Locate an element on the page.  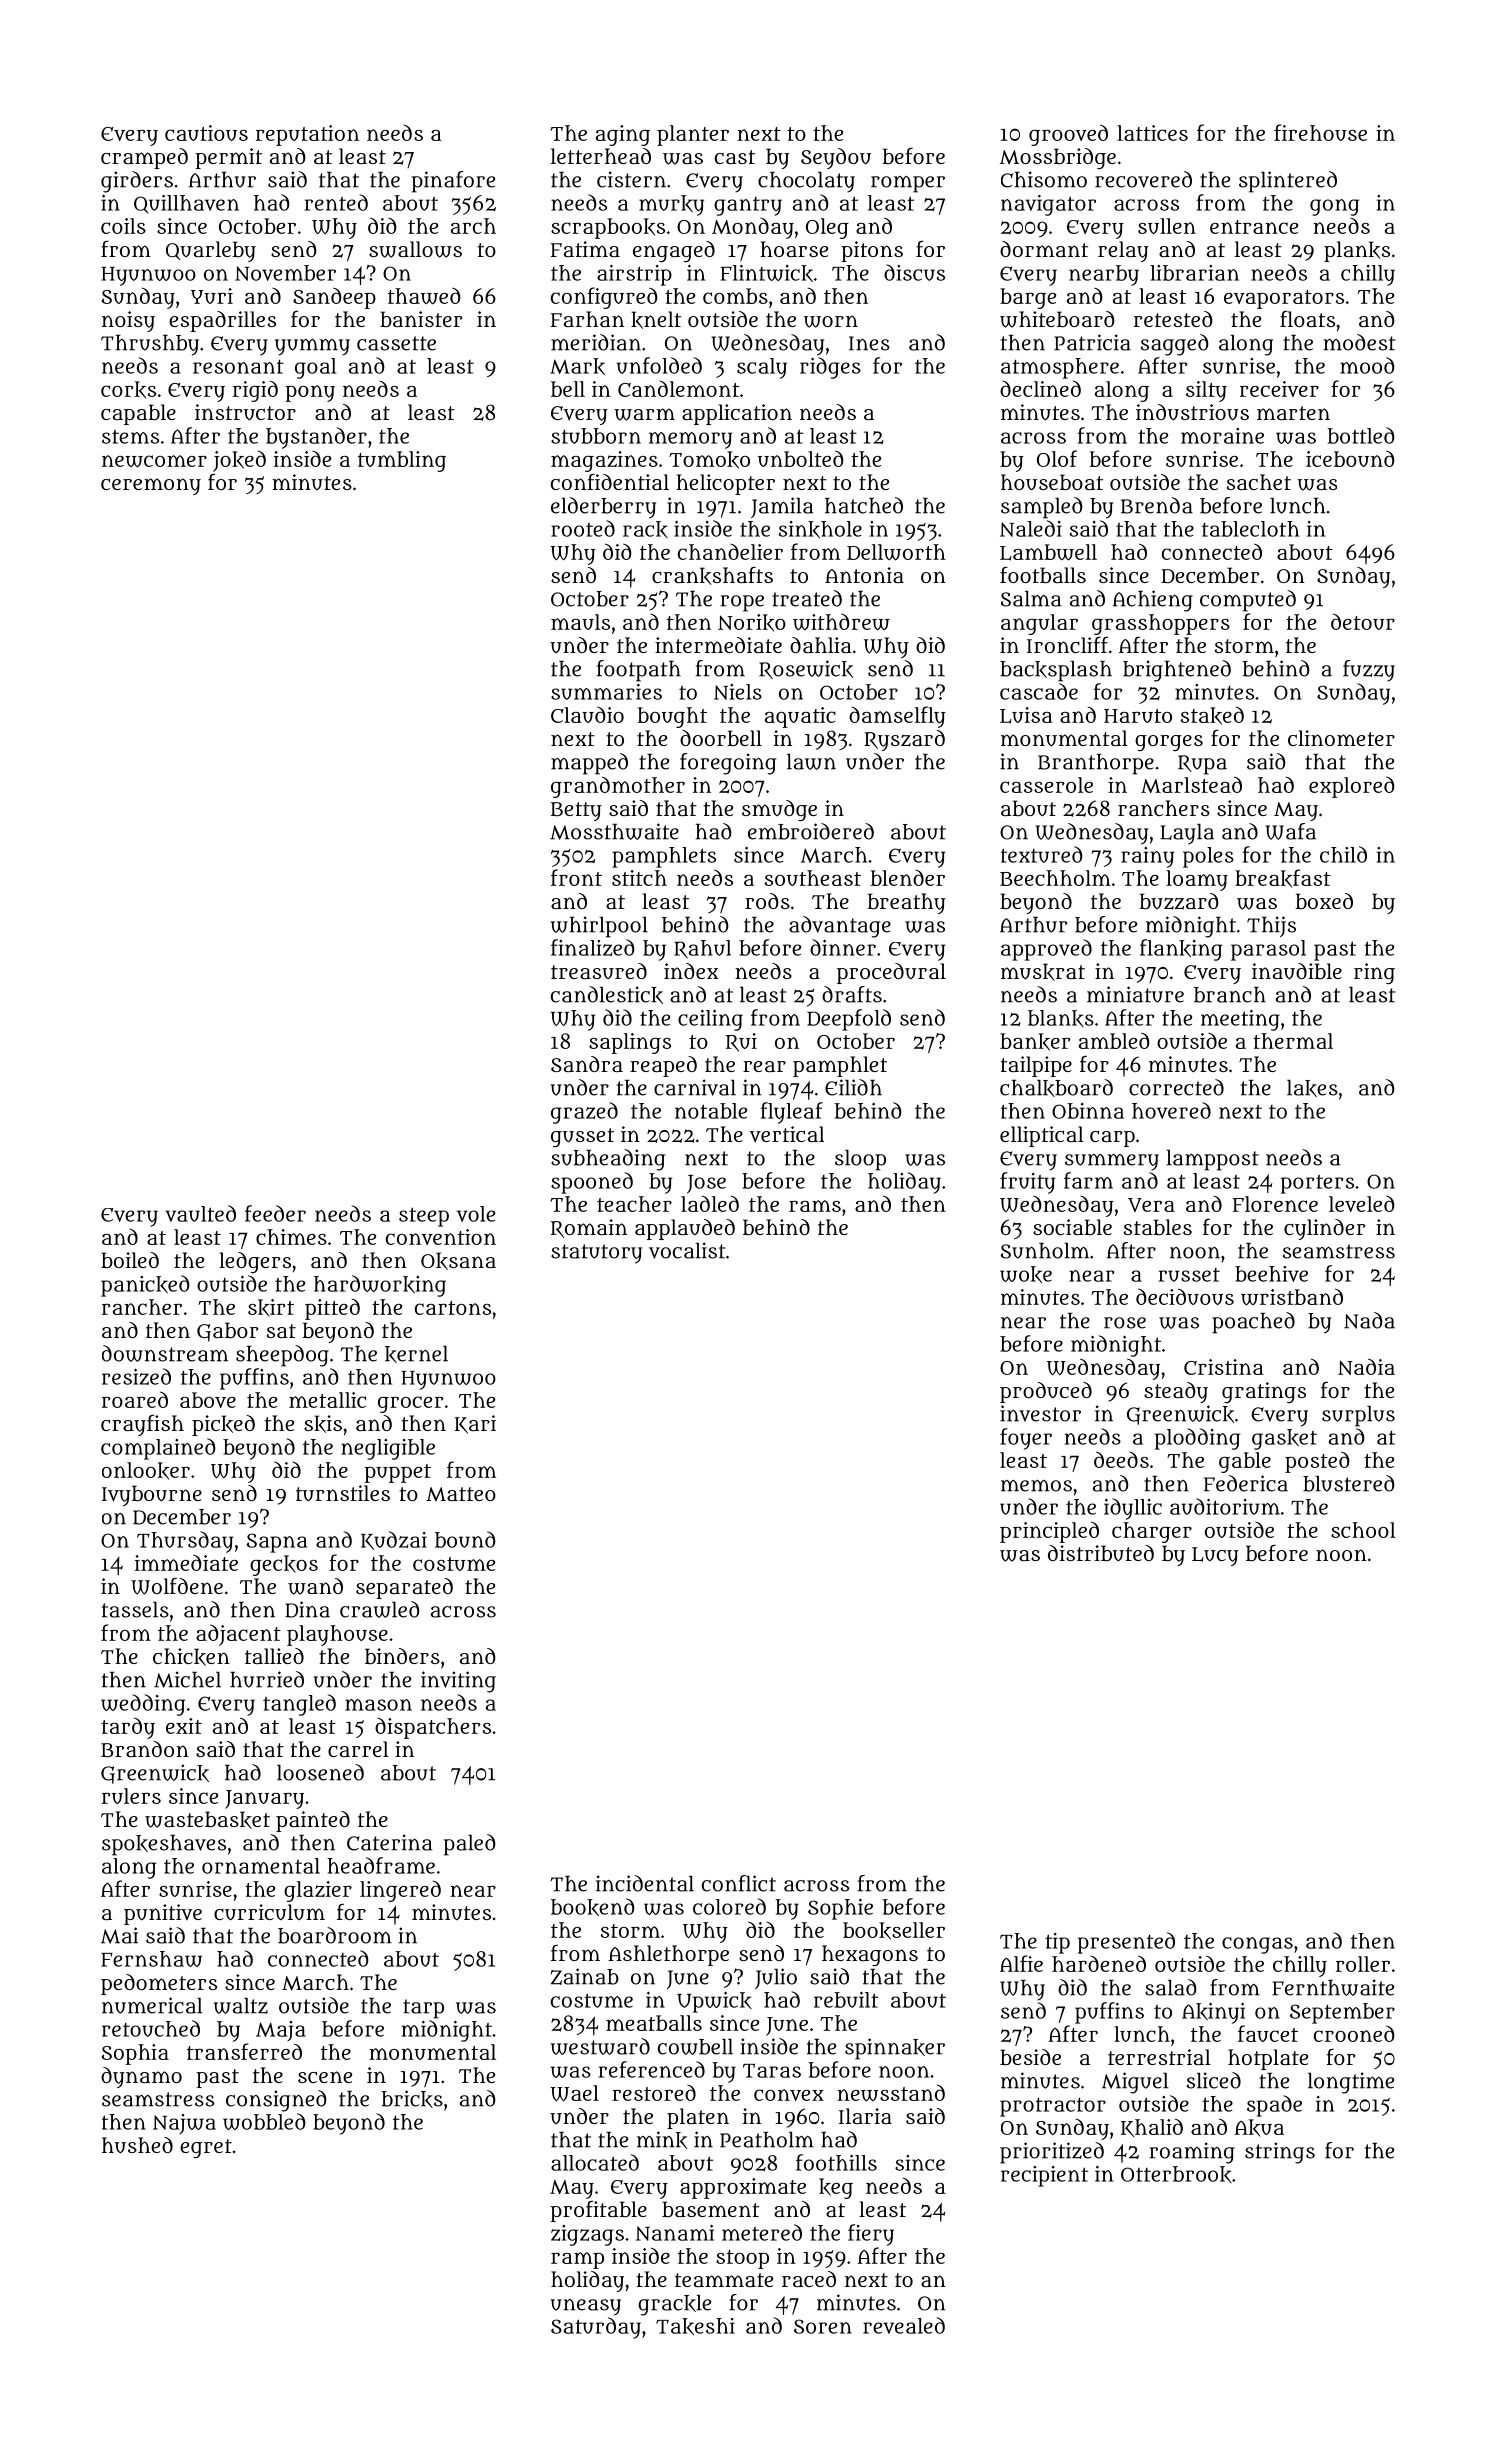
lakes is located at coordinates (1312, 1088).
